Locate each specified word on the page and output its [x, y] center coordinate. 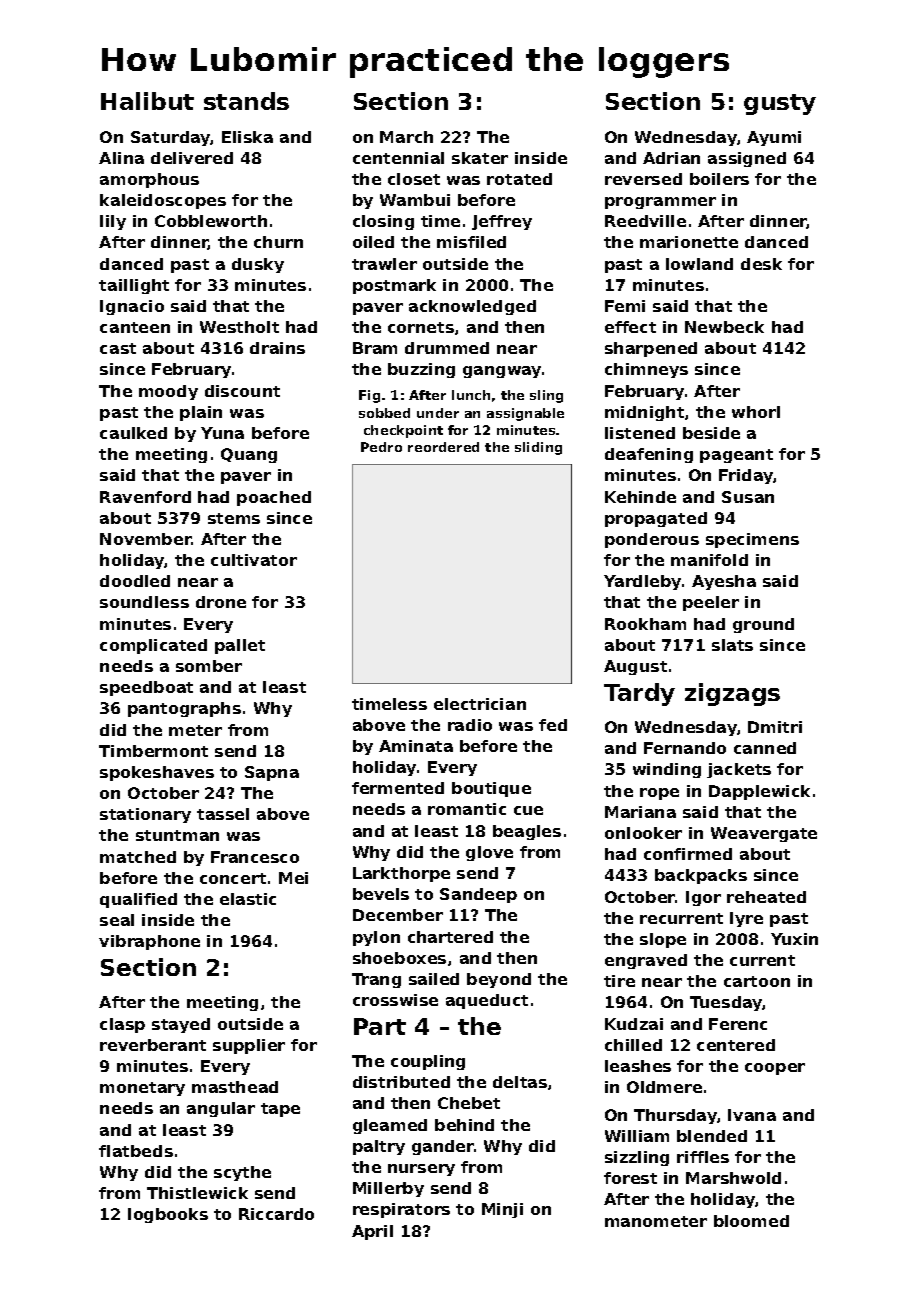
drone [221, 602]
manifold [709, 560]
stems [234, 518]
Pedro [381, 447]
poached [274, 498]
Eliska [247, 137]
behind [464, 1125]
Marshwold [733, 1178]
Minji [502, 1210]
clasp [122, 1025]
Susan [748, 497]
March [406, 137]
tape [280, 1110]
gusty [780, 104]
